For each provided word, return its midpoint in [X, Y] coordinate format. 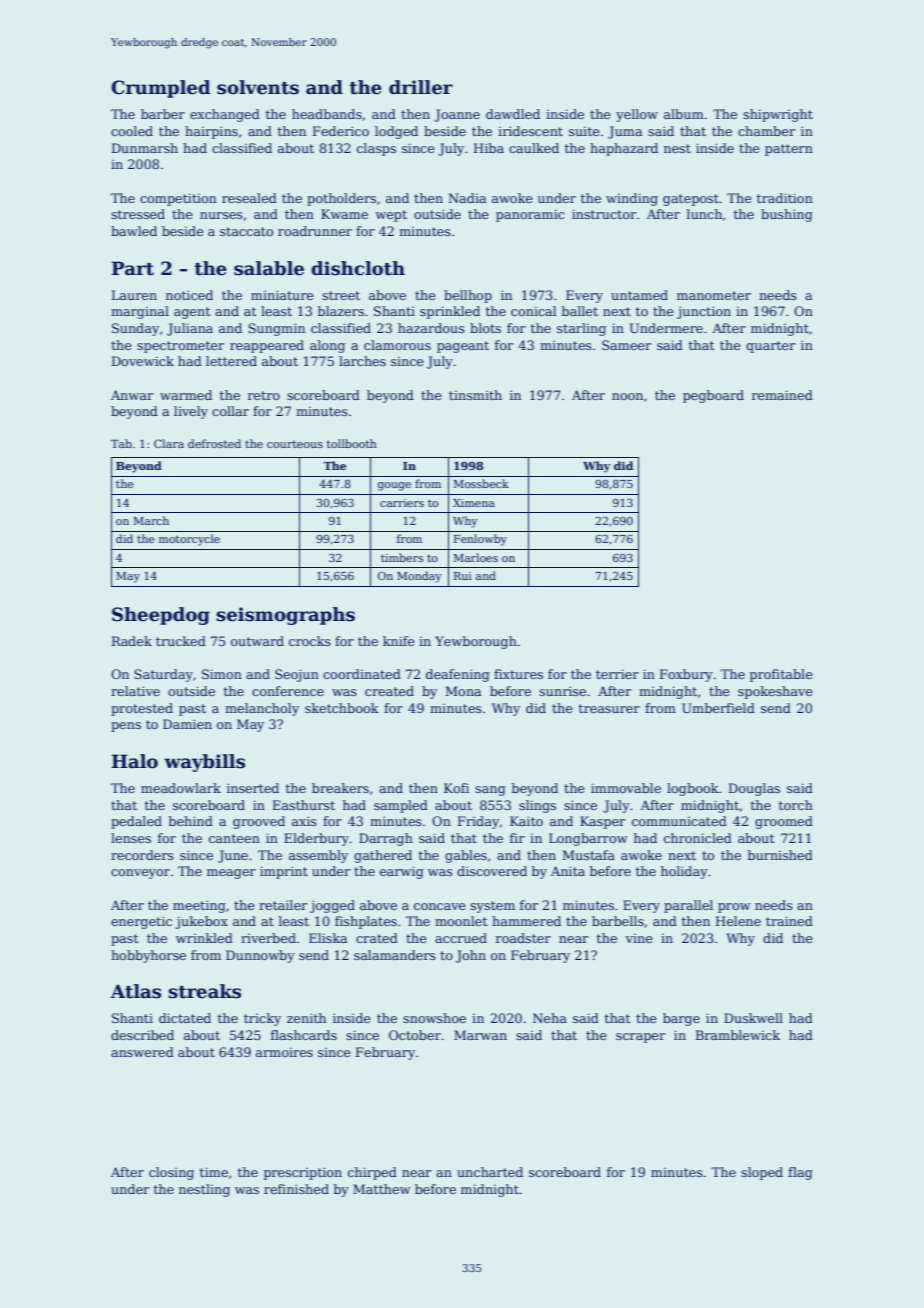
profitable [781, 675]
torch [796, 805]
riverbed [268, 938]
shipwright [778, 115]
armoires [284, 1052]
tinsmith [475, 395]
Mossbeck [481, 483]
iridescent [530, 131]
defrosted [214, 443]
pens [126, 727]
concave [440, 906]
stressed [138, 214]
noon [627, 396]
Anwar [132, 395]
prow [734, 908]
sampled [401, 806]
